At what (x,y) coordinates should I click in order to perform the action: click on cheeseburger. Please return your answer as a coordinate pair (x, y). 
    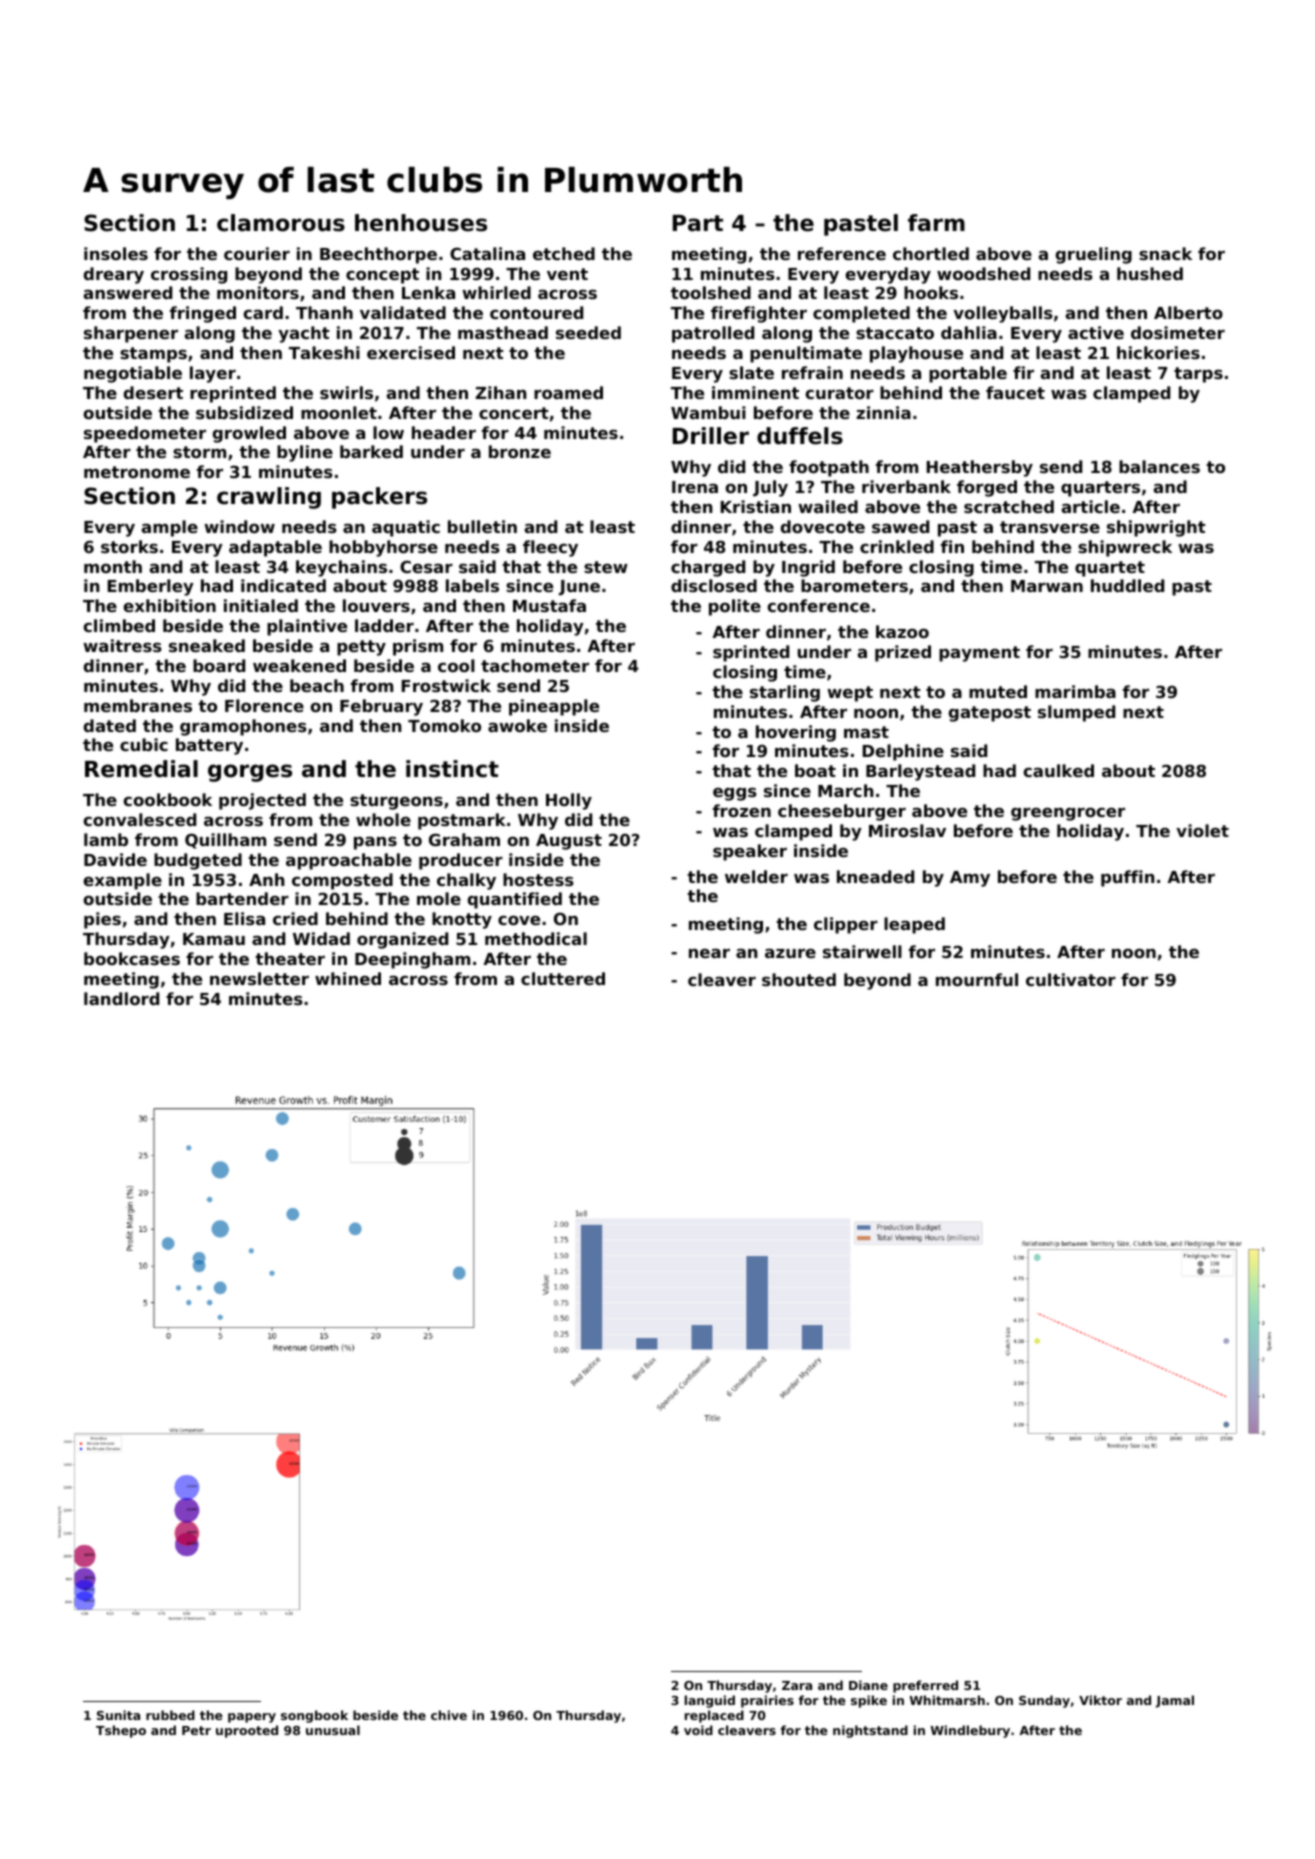
    Looking at the image, I should click on (842, 812).
